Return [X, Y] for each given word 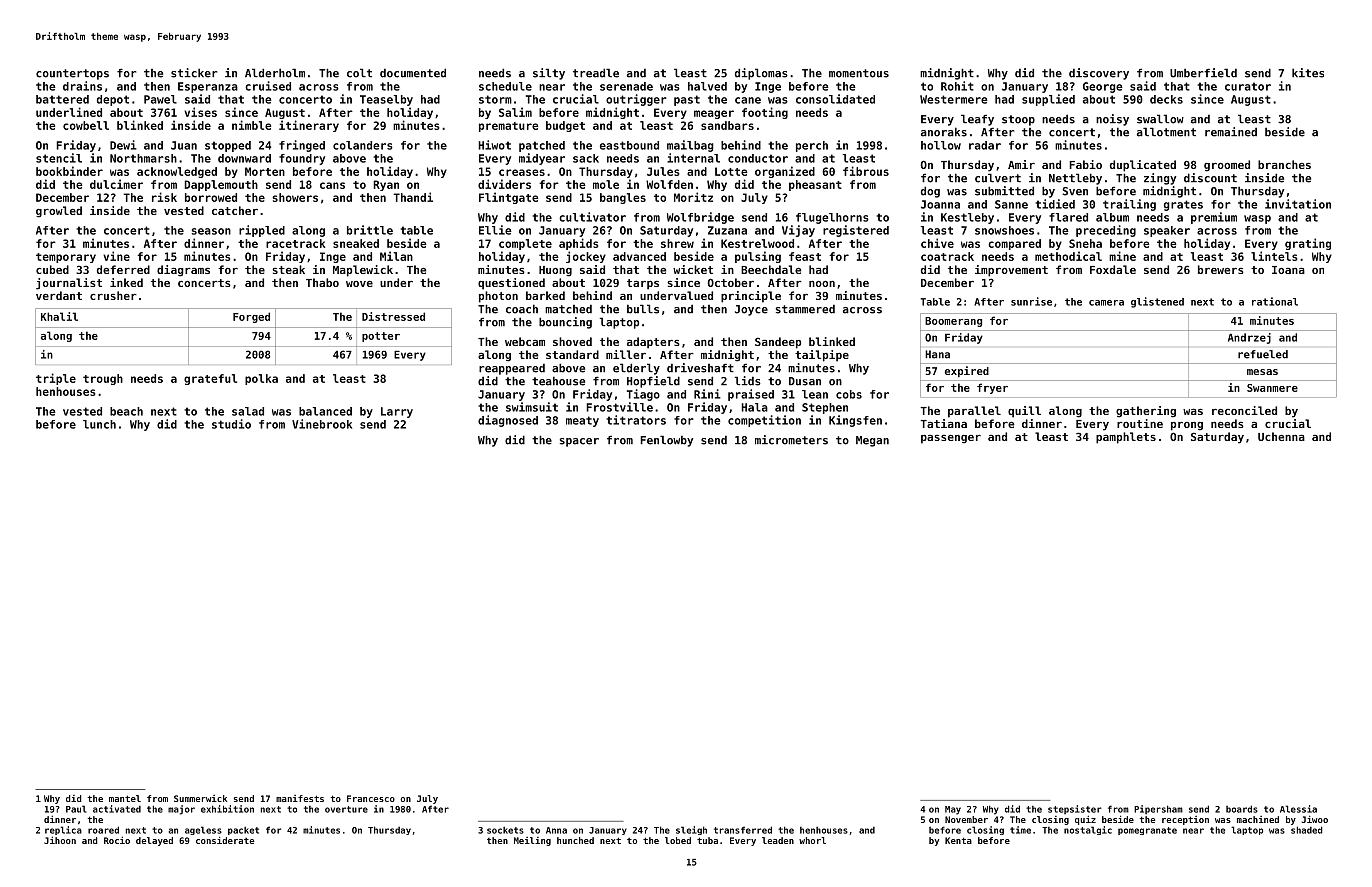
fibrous [866, 171]
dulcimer [116, 184]
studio [231, 424]
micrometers [791, 440]
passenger [951, 439]
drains [82, 86]
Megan [872, 441]
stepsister [1075, 809]
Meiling [532, 841]
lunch [99, 424]
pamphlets [1126, 438]
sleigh [691, 830]
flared [1068, 217]
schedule [505, 86]
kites [1308, 73]
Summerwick [200, 798]
